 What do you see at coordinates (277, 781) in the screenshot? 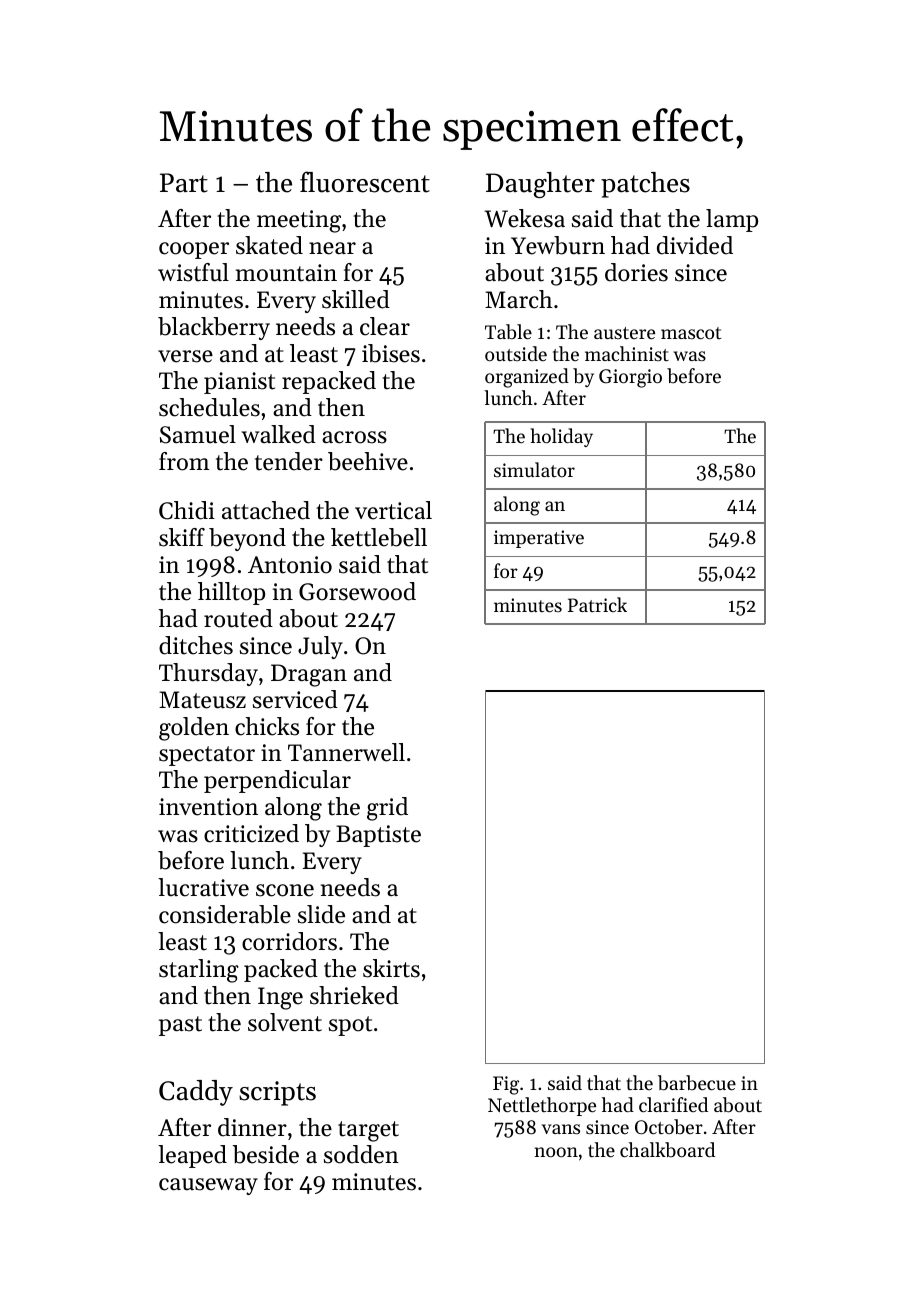
I see `perpendicular` at bounding box center [277, 781].
